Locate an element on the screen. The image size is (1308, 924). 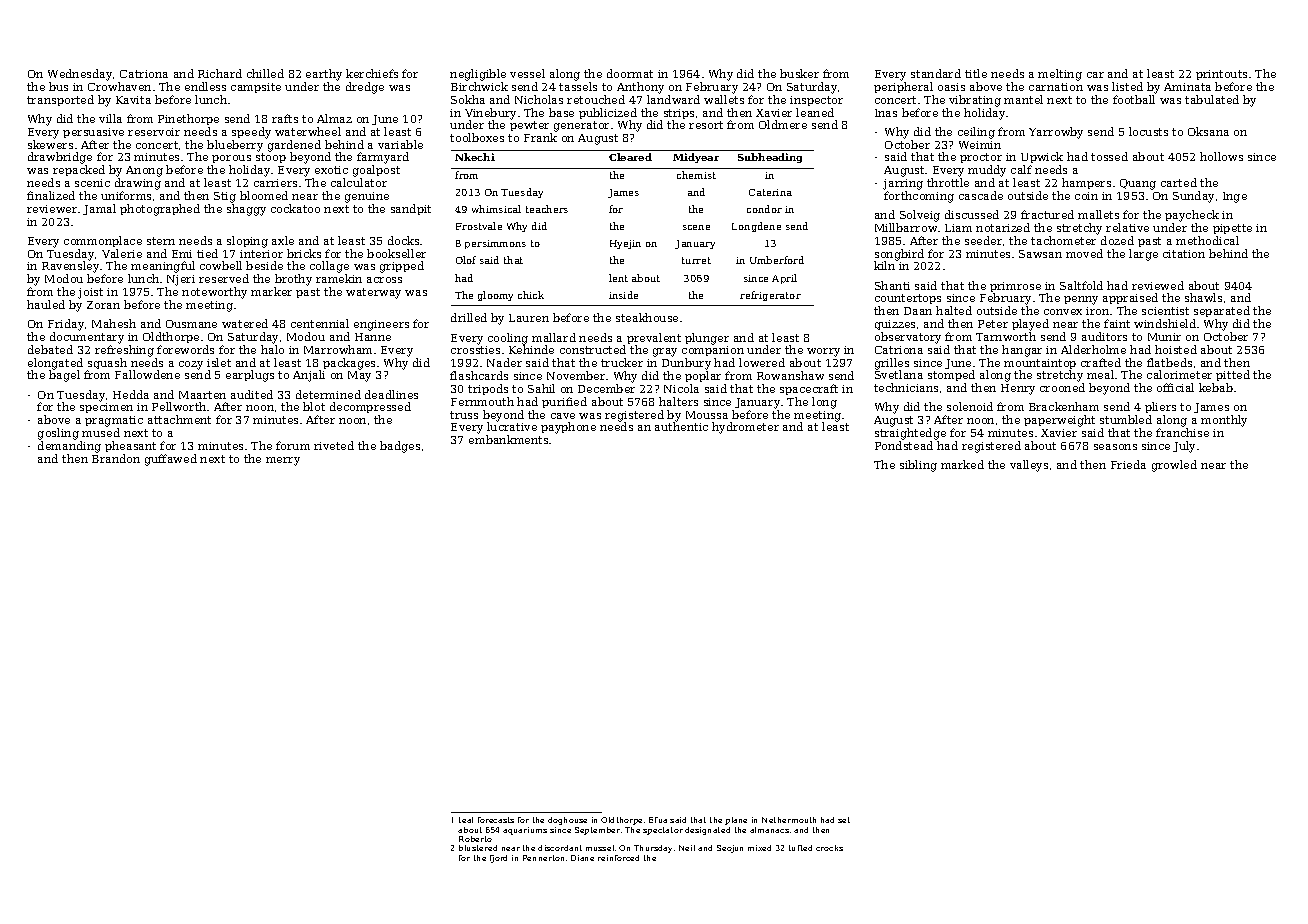
sibling is located at coordinates (918, 466).
